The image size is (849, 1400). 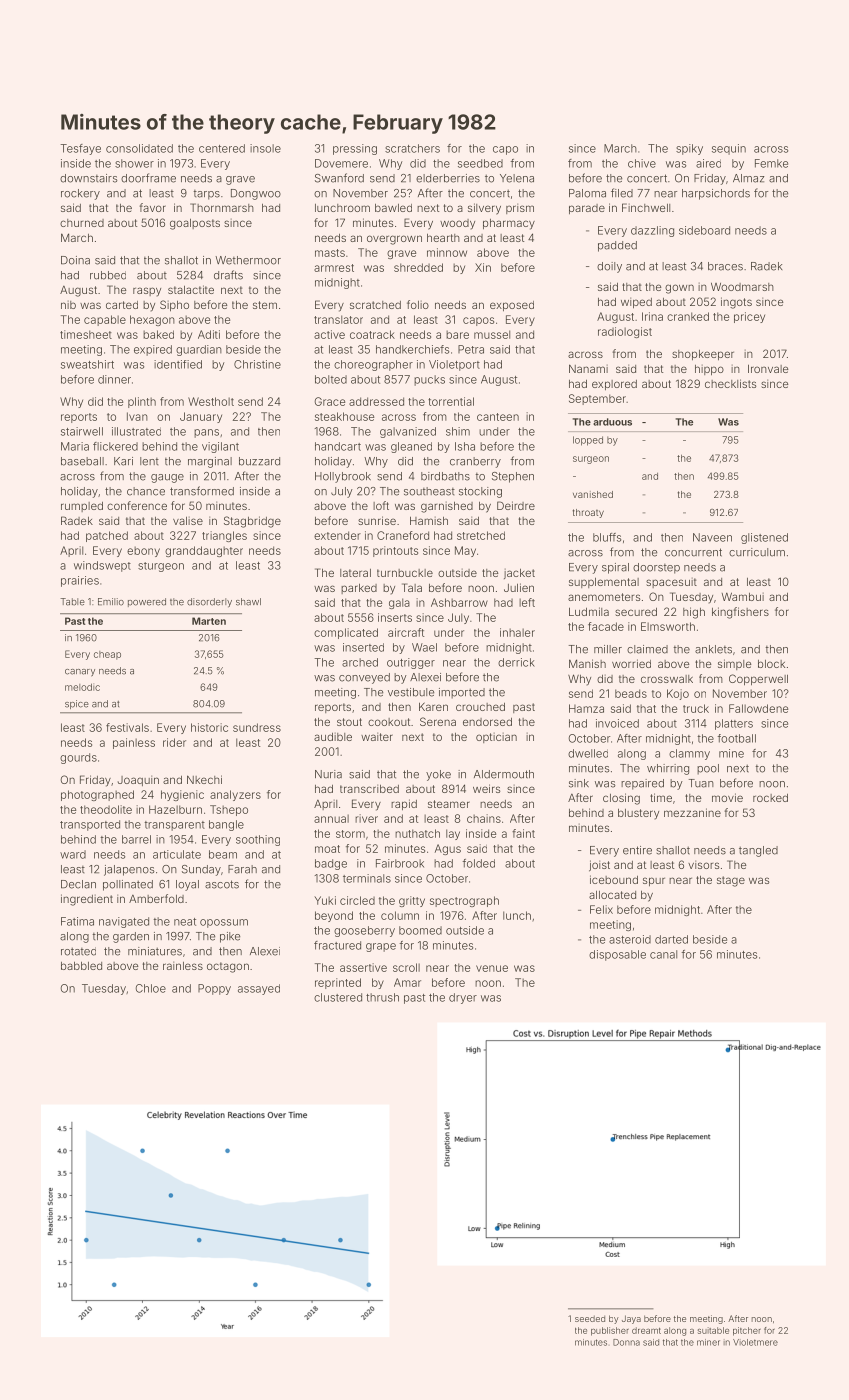 What do you see at coordinates (367, 878) in the document?
I see `terminals` at bounding box center [367, 878].
